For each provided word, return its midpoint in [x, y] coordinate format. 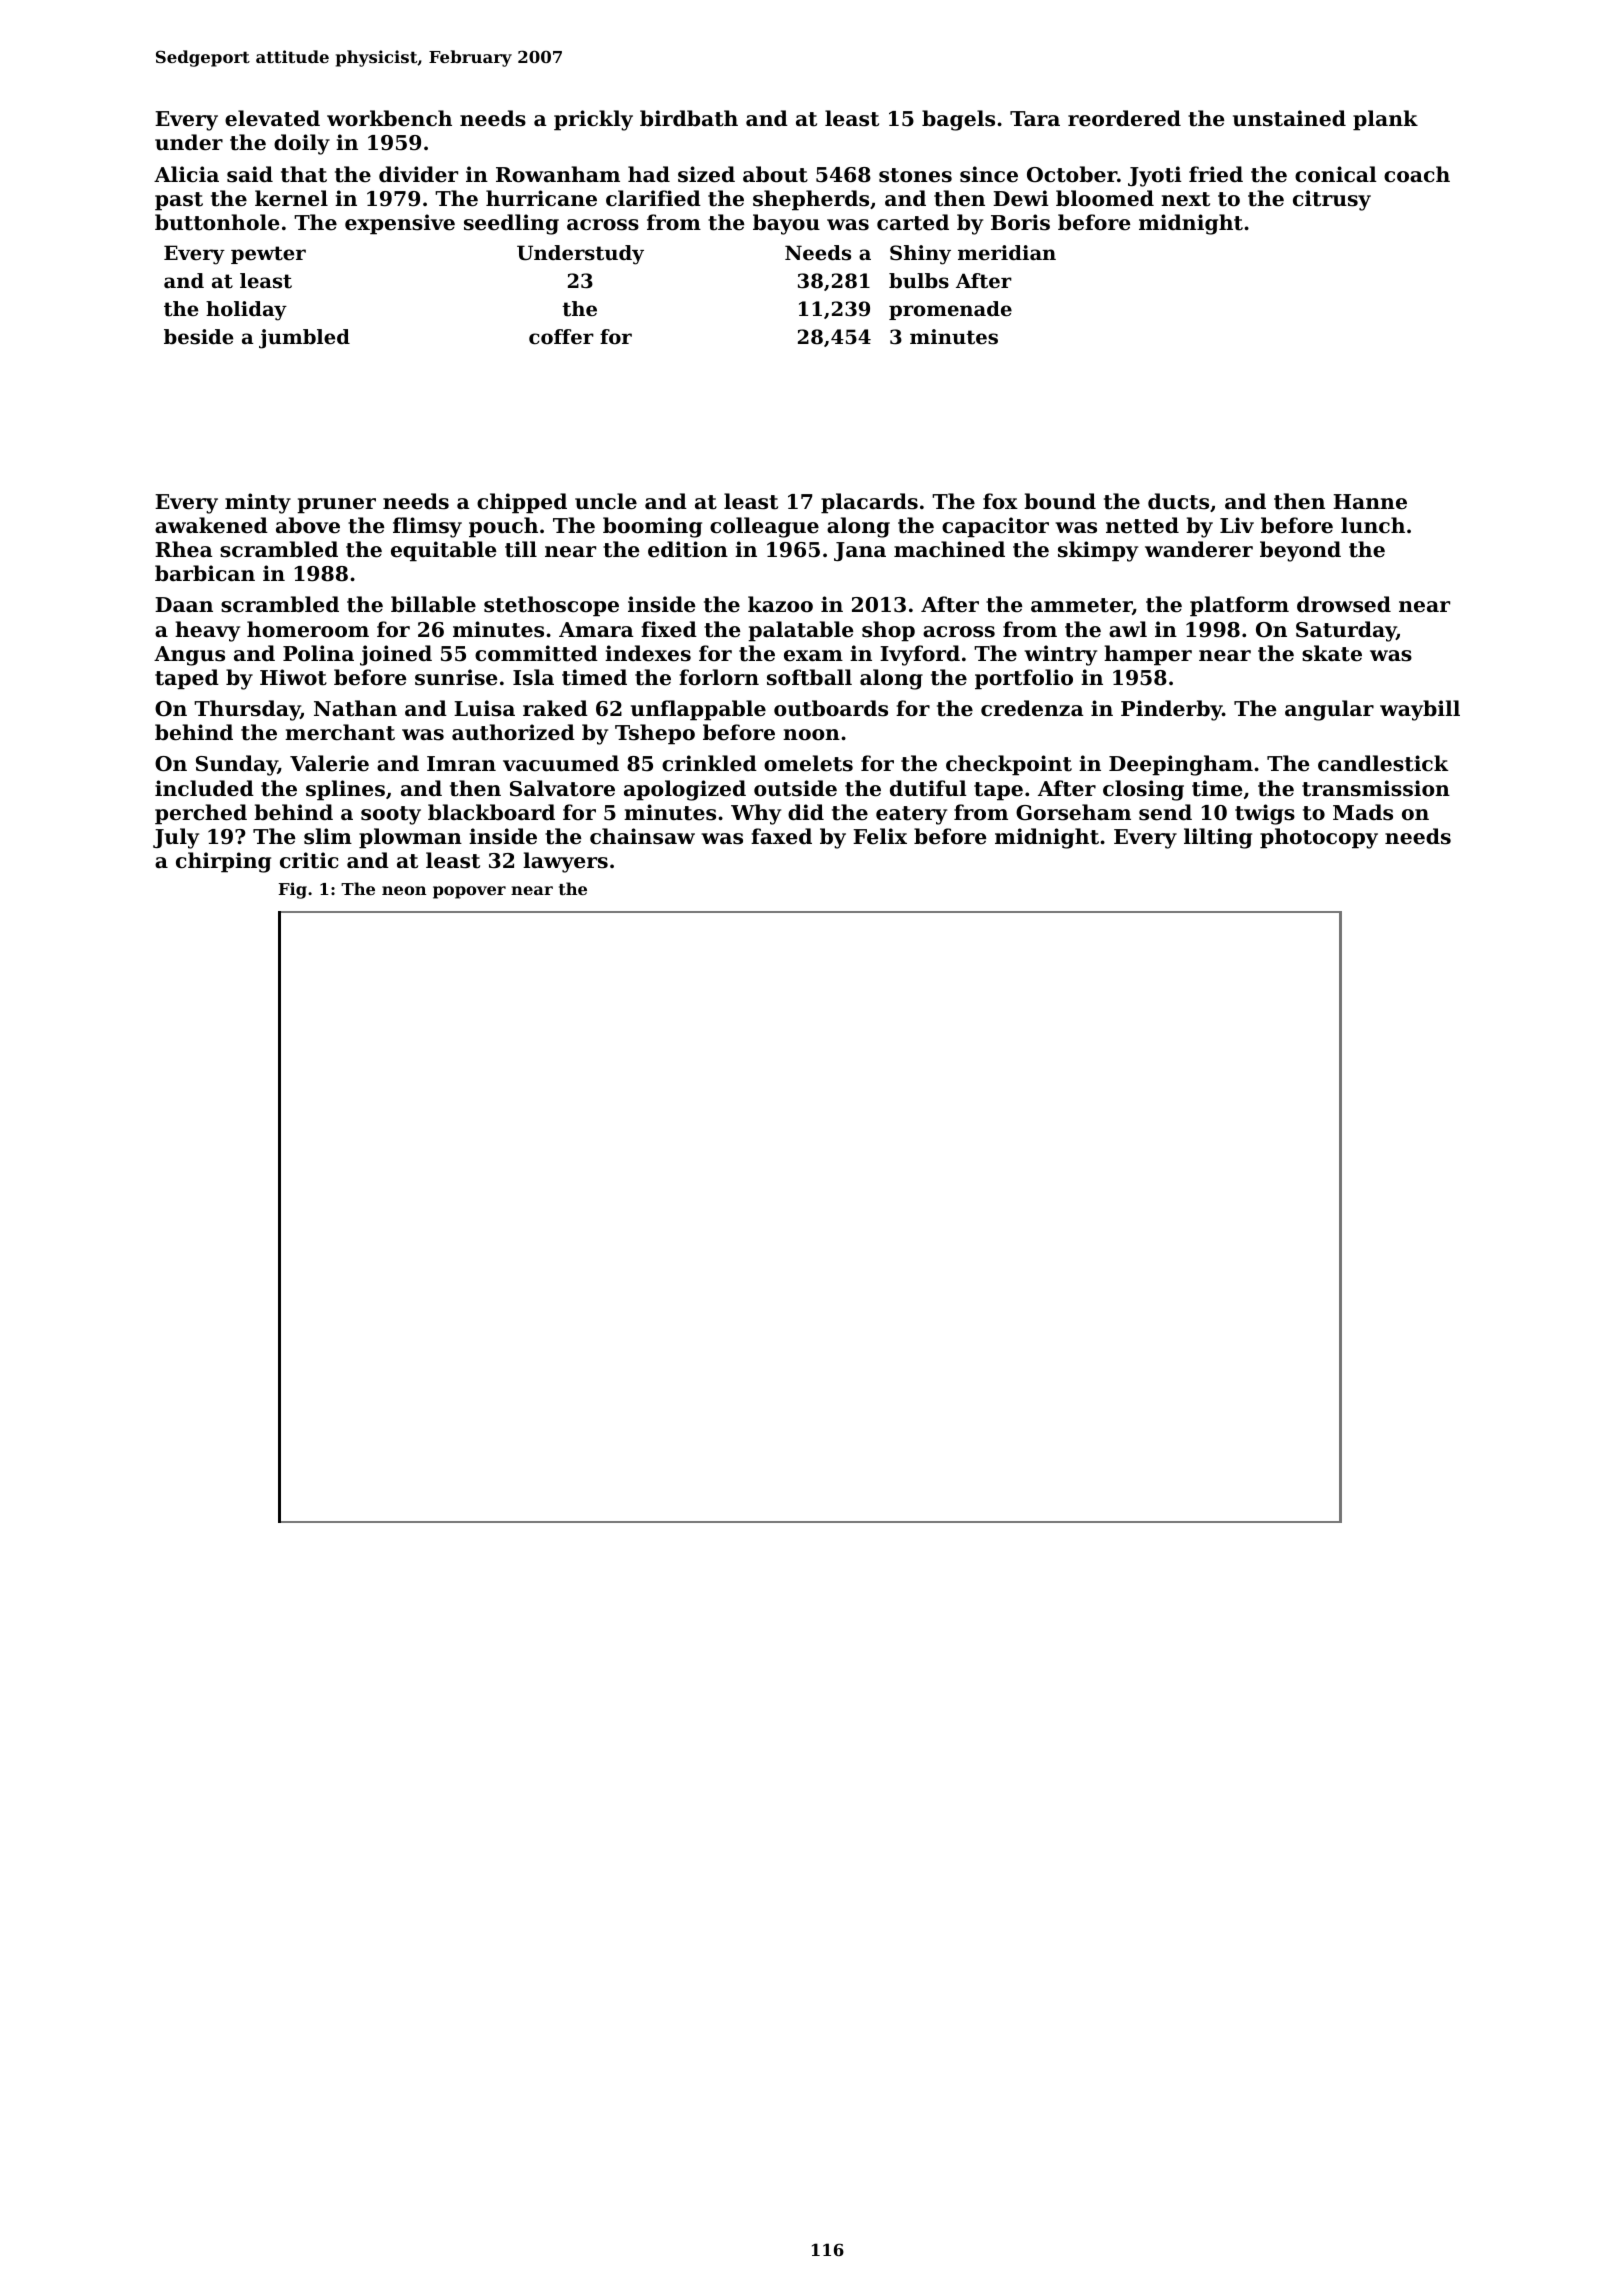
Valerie [329, 763]
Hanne [1370, 502]
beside [198, 337]
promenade [950, 310]
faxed [781, 836]
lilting [1218, 838]
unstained [1289, 118]
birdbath [689, 118]
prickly [593, 120]
